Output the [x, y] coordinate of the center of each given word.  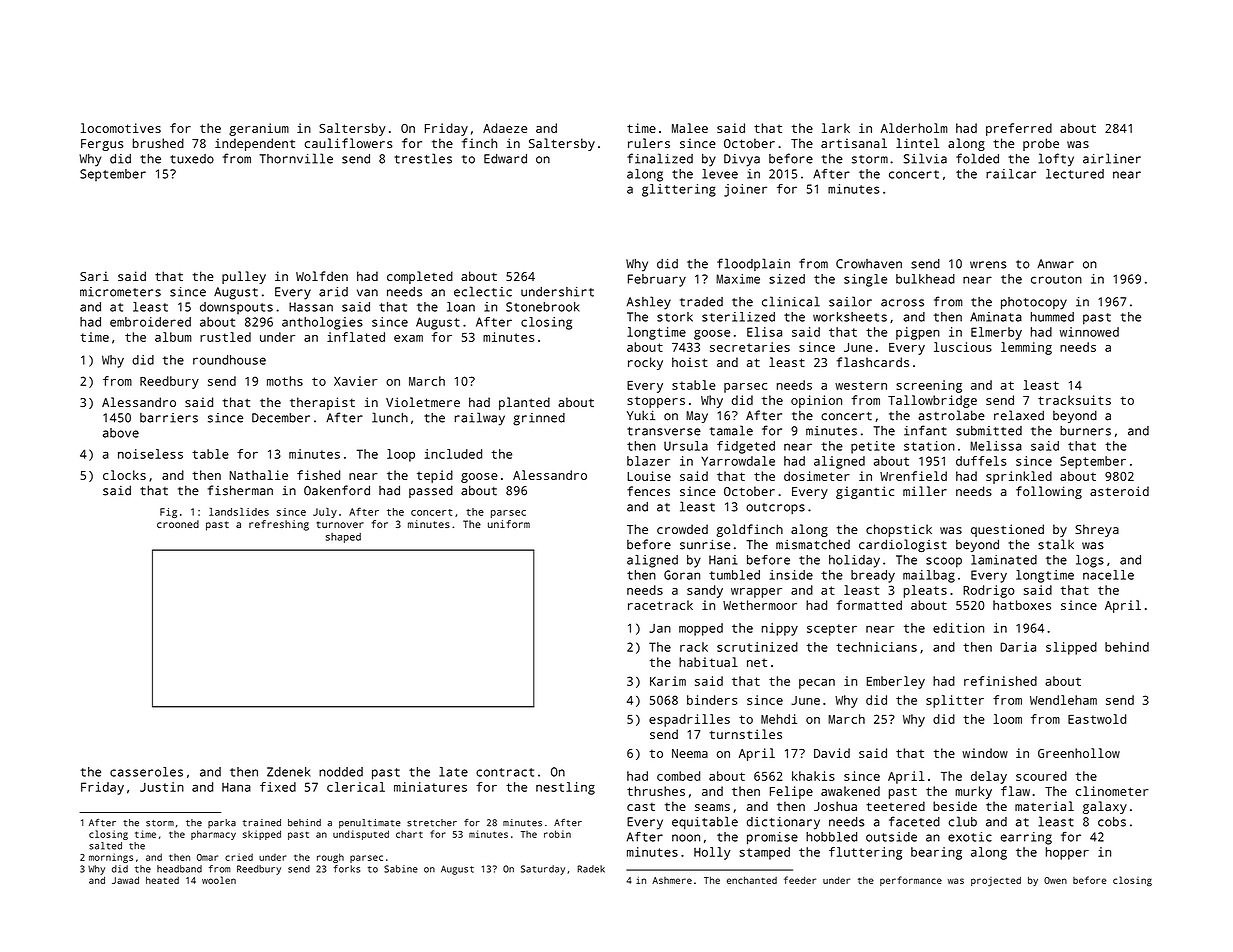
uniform [509, 524]
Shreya [1097, 530]
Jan [660, 628]
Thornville [296, 158]
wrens [988, 265]
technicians [876, 647]
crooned [178, 524]
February [657, 280]
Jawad [125, 880]
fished [318, 475]
